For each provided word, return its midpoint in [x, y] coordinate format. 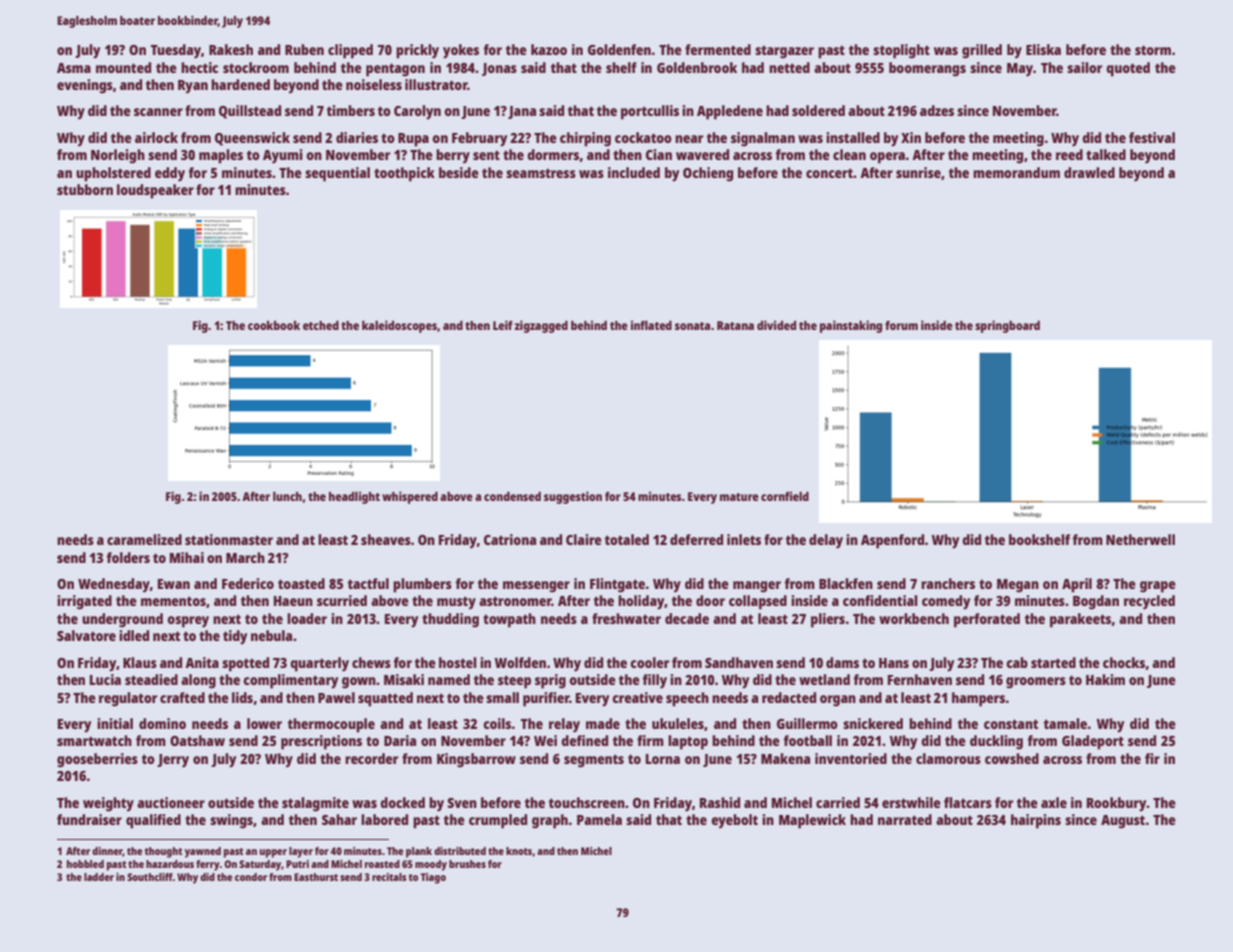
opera [887, 158]
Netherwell [1140, 539]
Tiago [433, 878]
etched [321, 325]
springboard [1007, 326]
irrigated [84, 602]
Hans [894, 663]
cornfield [785, 496]
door [710, 600]
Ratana [735, 325]
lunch [287, 496]
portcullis [650, 112]
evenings [85, 86]
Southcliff [150, 877]
